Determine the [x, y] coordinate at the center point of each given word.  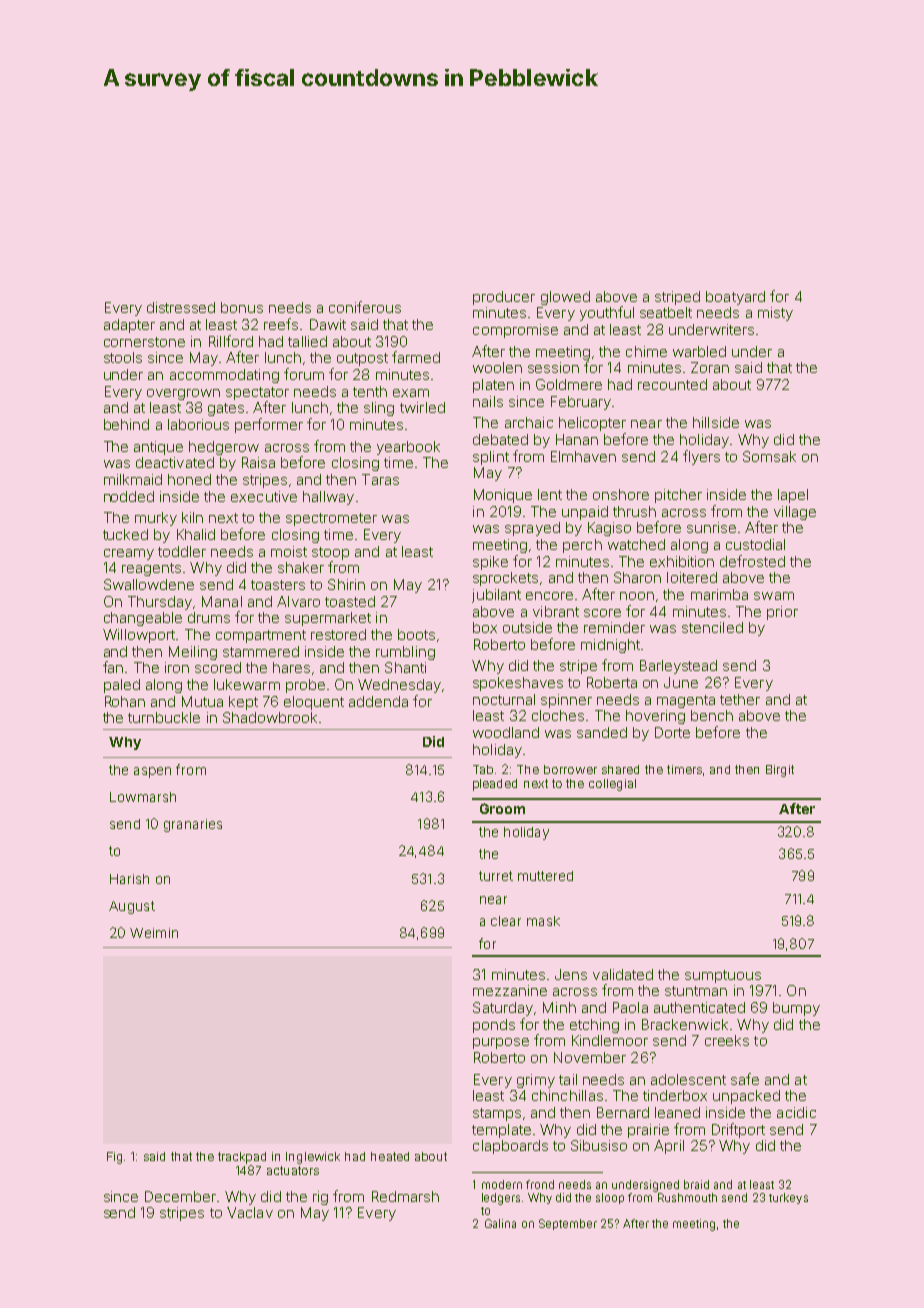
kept [243, 703]
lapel [793, 496]
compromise [515, 331]
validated [623, 974]
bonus [242, 307]
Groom [502, 808]
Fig [114, 1158]
